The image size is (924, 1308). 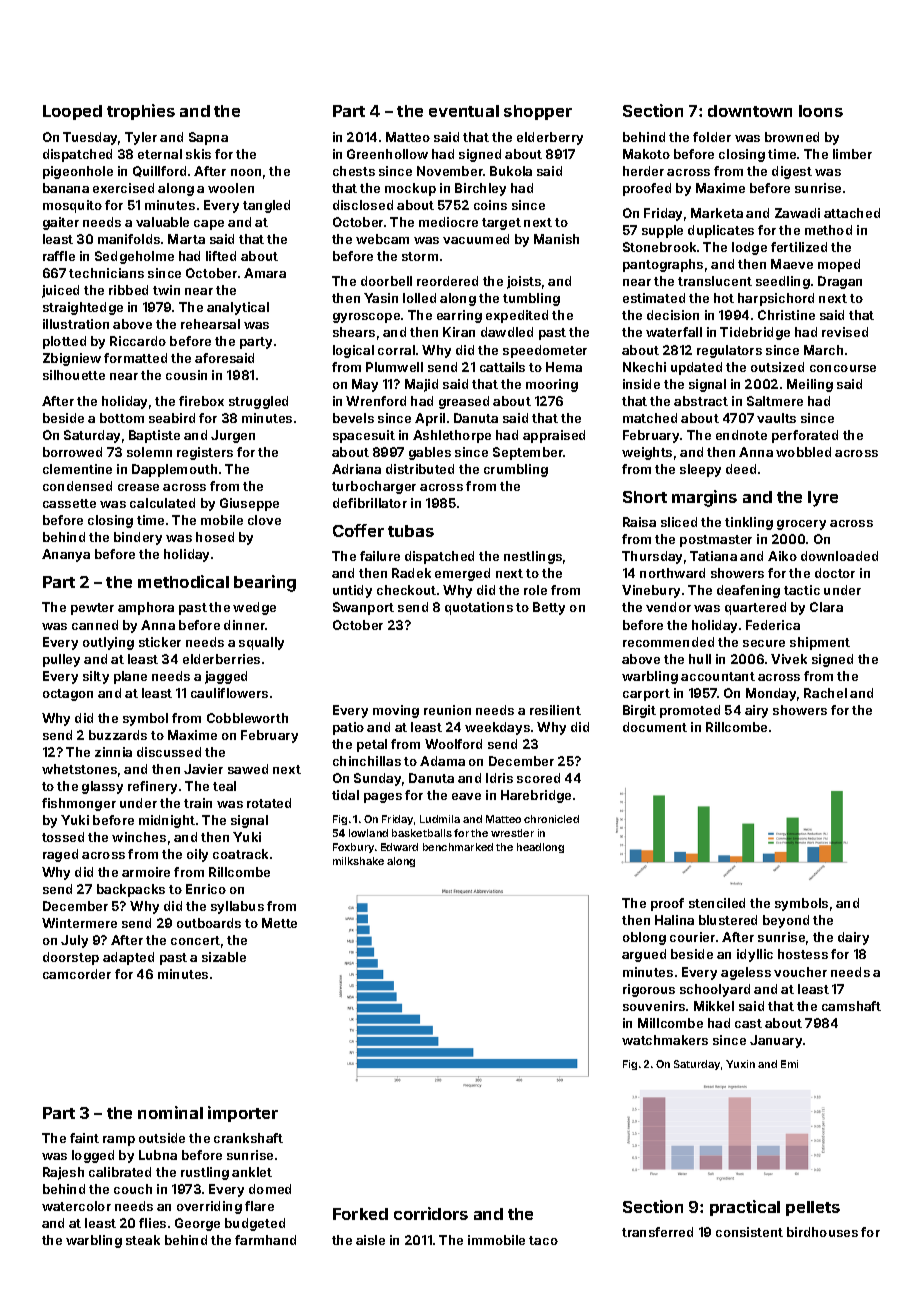 I want to click on eventual, so click(x=464, y=111).
